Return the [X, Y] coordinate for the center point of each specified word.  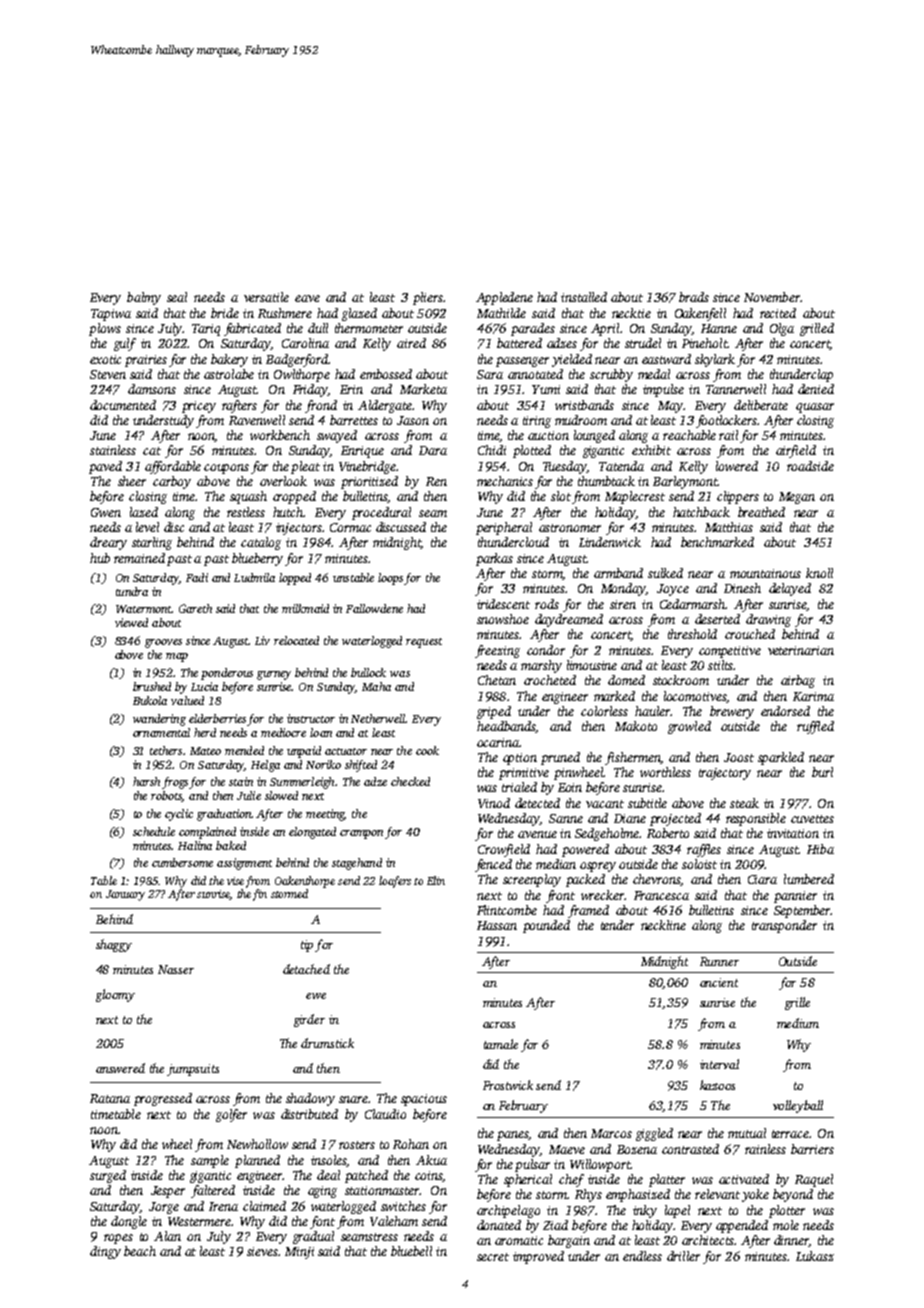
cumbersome [182, 862]
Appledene [504, 298]
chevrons [657, 880]
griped [494, 712]
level [147, 527]
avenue [537, 834]
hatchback [701, 512]
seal [177, 297]
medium [798, 1023]
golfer [231, 1115]
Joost [739, 757]
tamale [501, 1044]
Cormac [350, 527]
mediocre [283, 732]
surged [108, 1176]
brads [694, 297]
